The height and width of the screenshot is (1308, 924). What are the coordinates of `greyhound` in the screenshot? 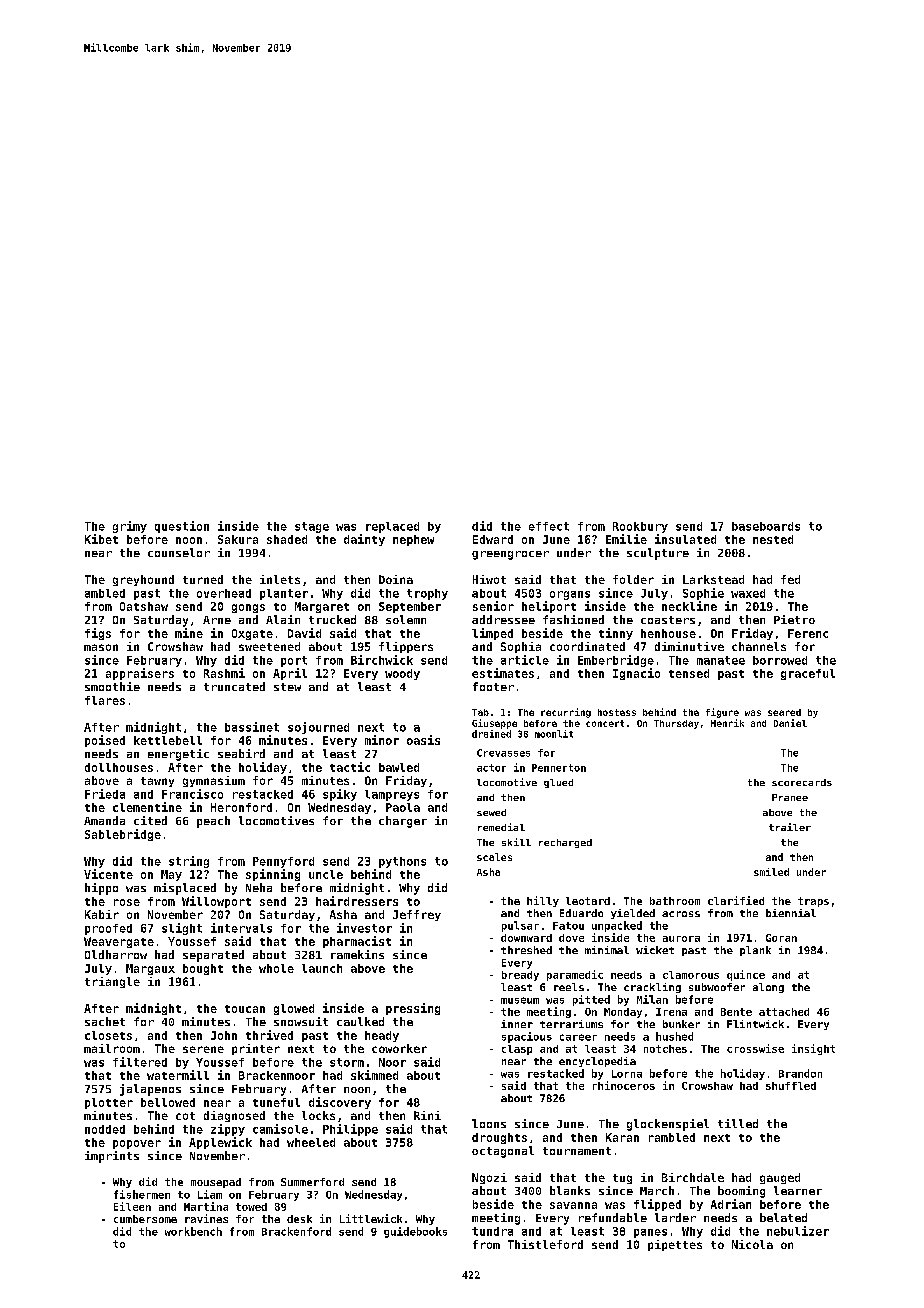 It's located at (143, 580).
